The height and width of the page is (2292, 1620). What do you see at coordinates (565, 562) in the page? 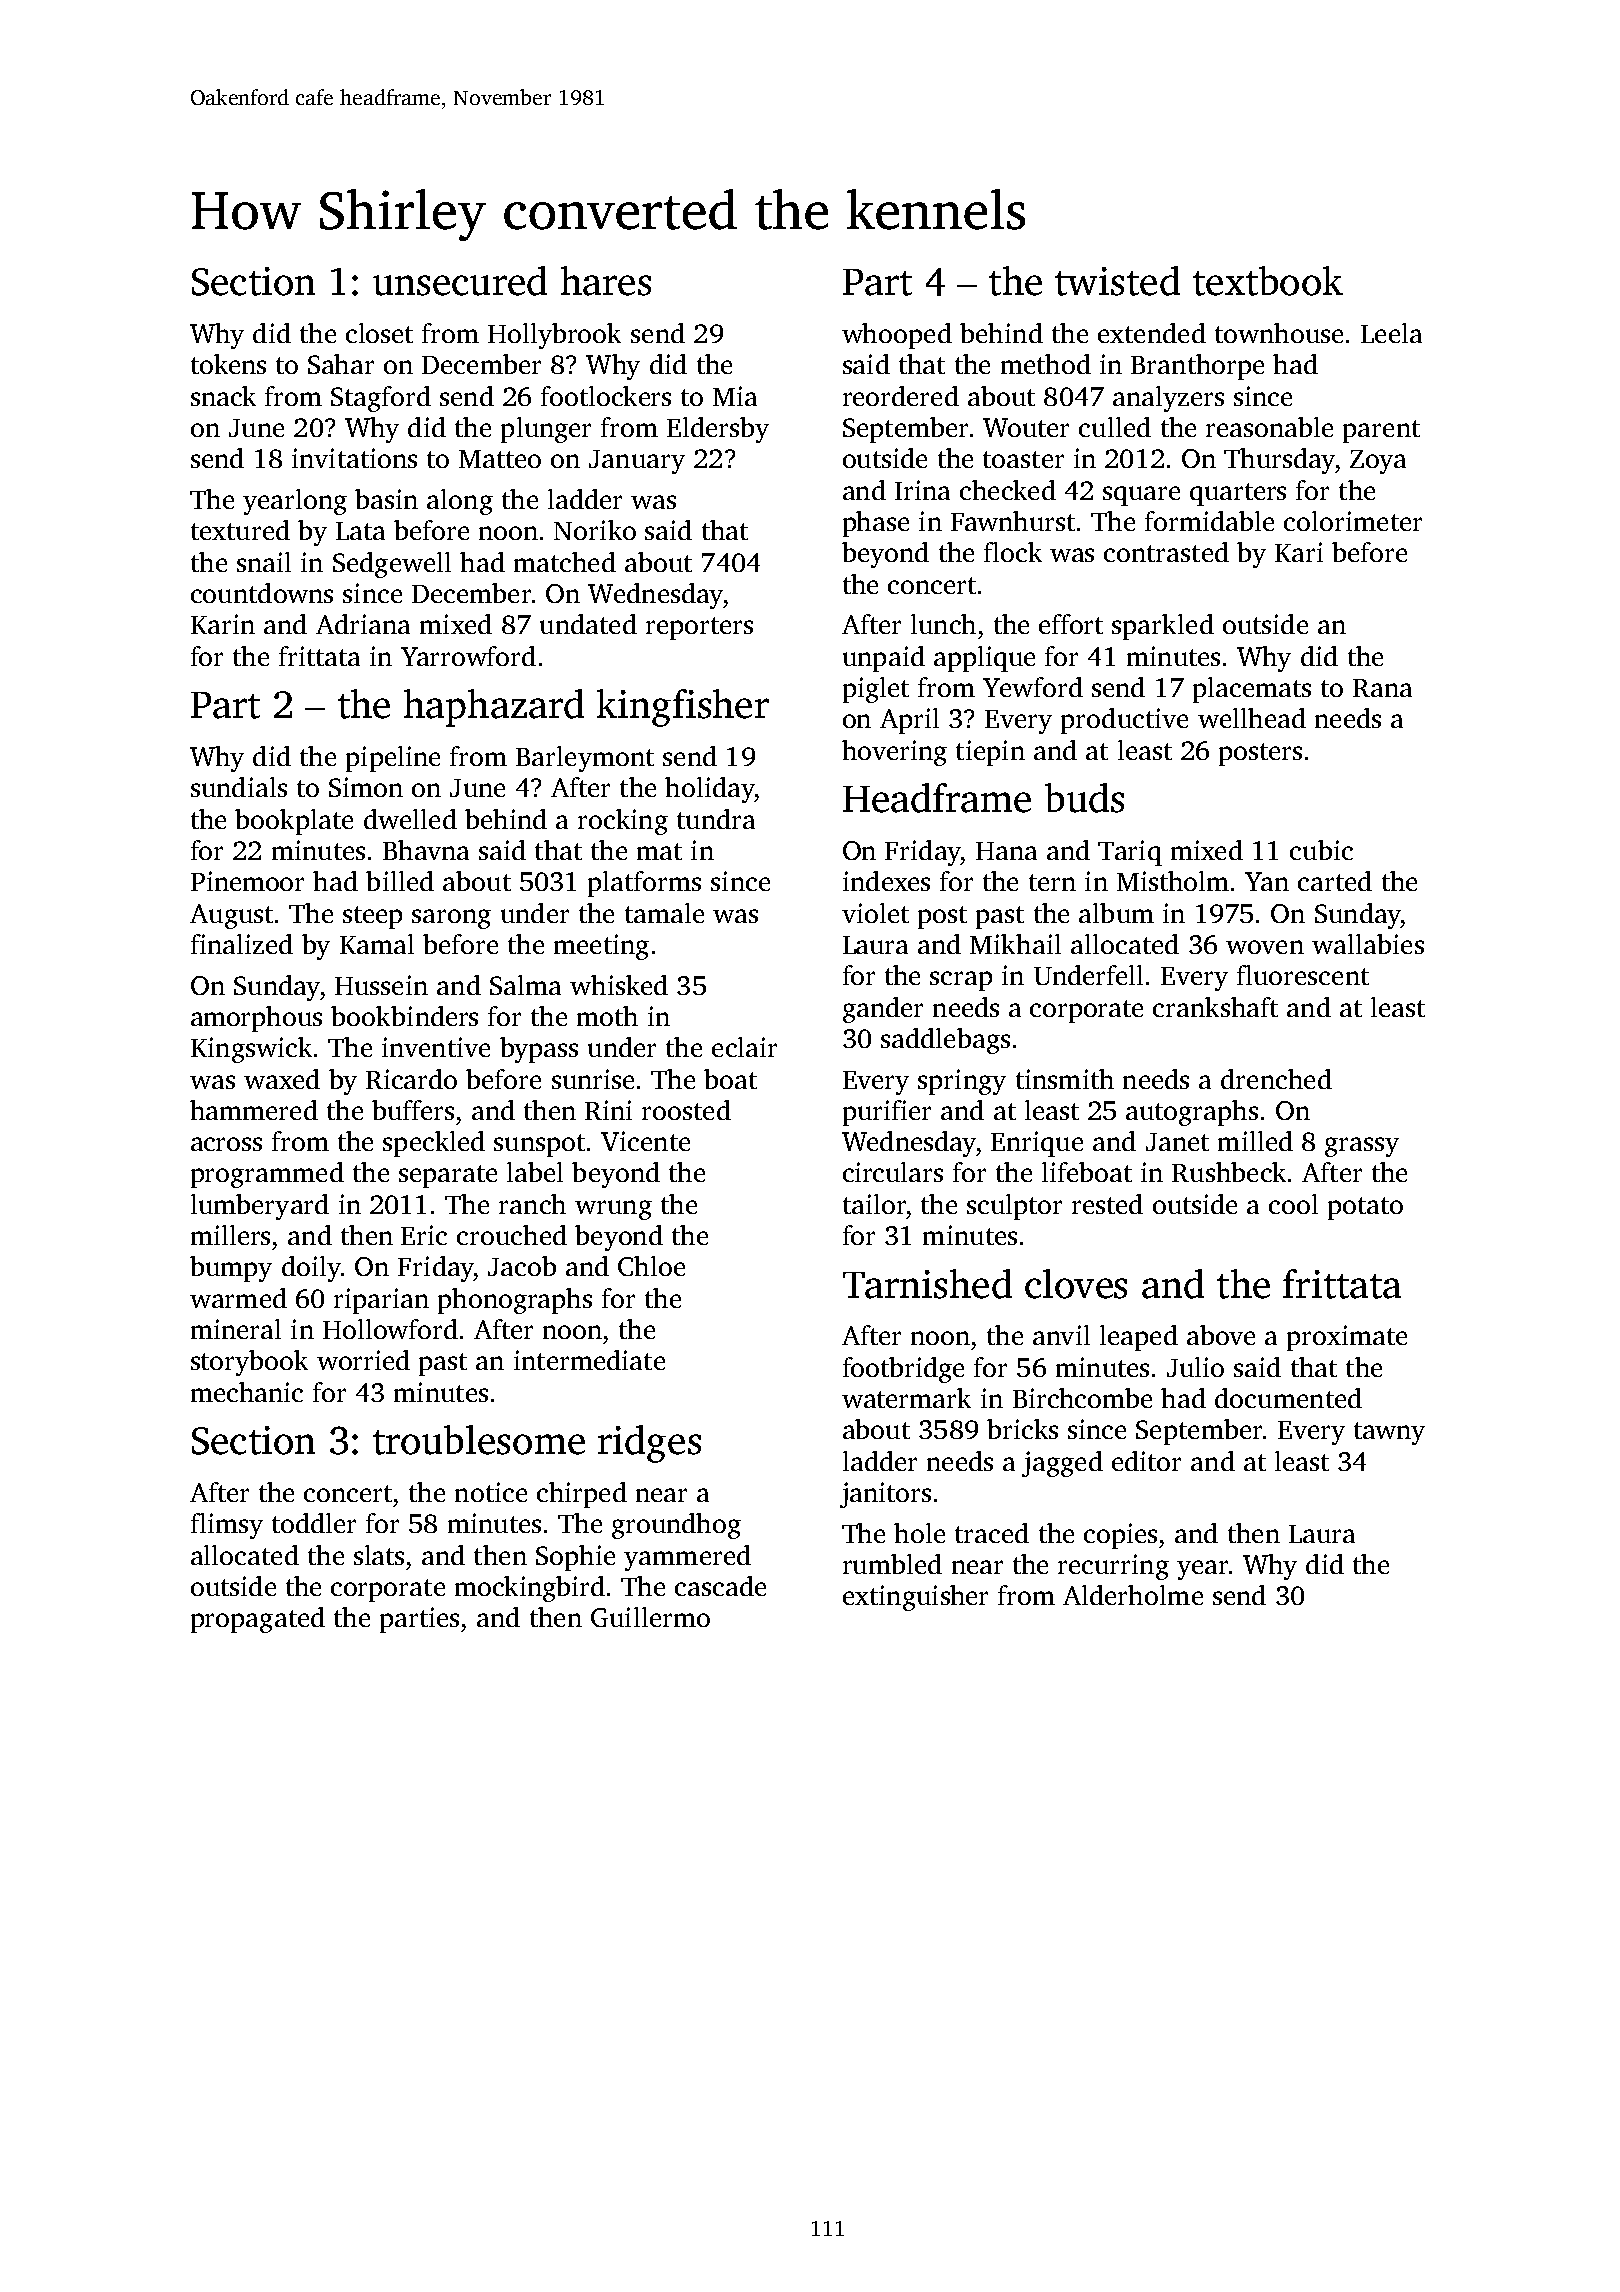
I see `matched` at bounding box center [565, 562].
